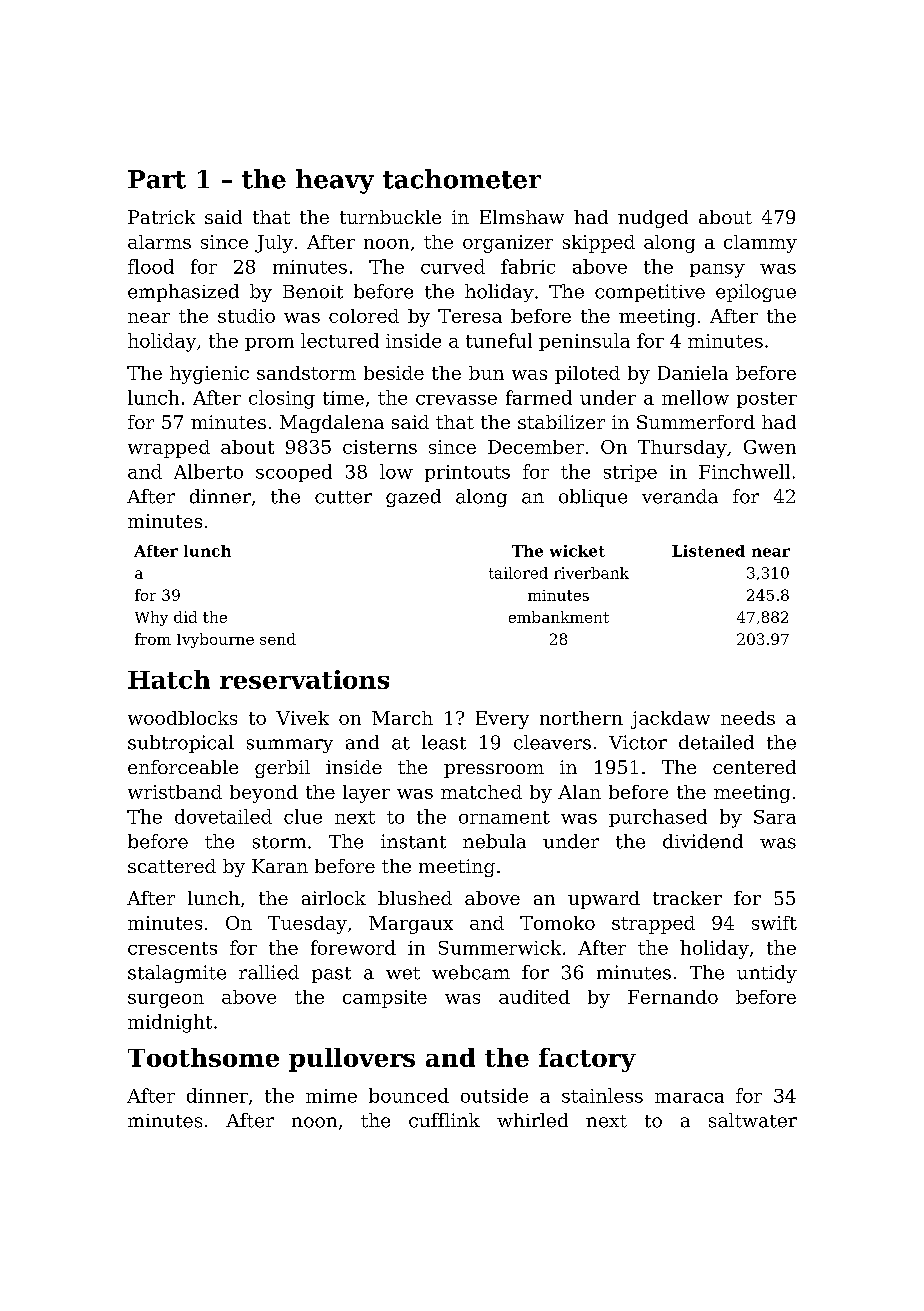 The height and width of the image is (1311, 924). I want to click on Alberto, so click(208, 471).
